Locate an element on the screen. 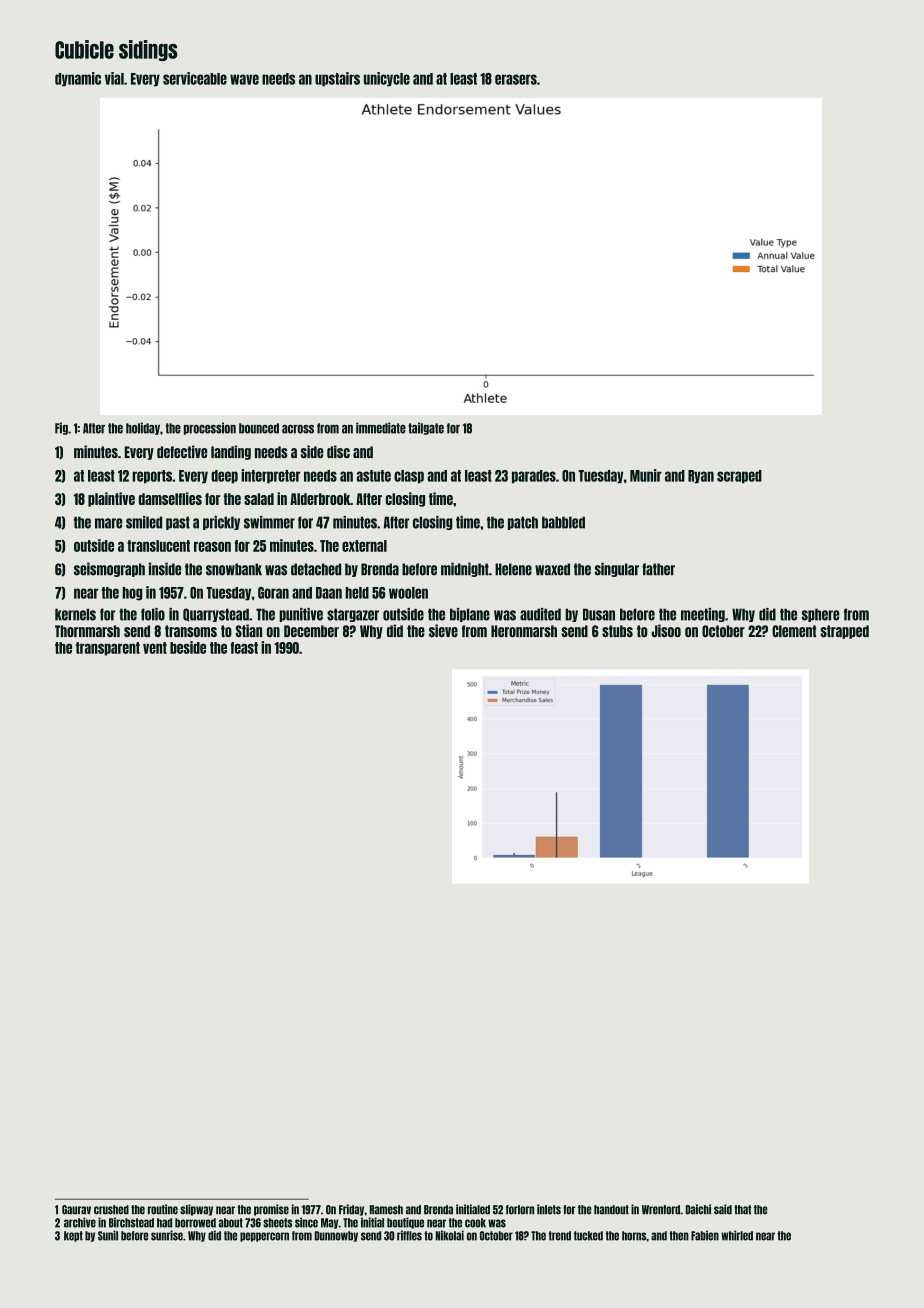  unicycle is located at coordinates (387, 79).
